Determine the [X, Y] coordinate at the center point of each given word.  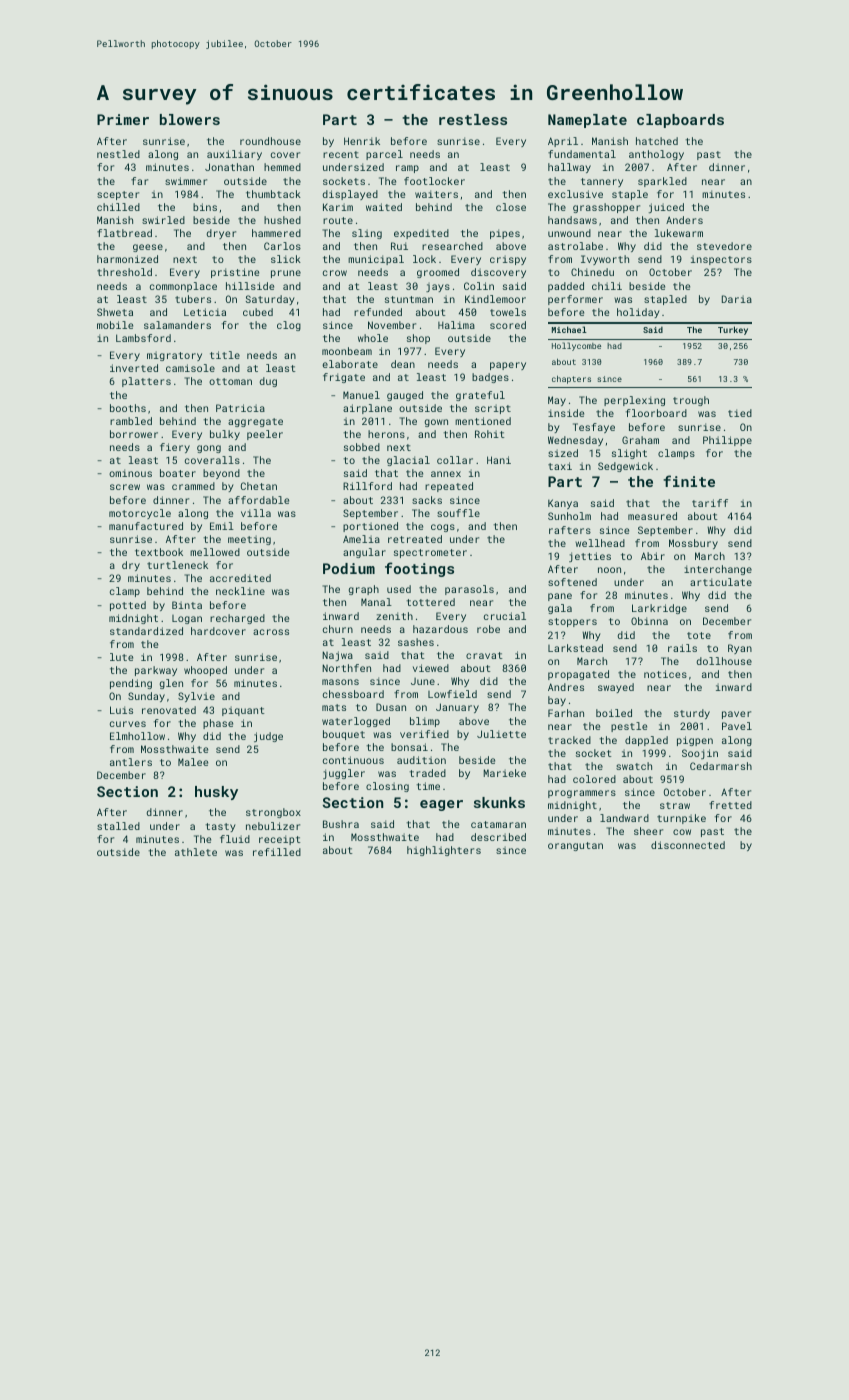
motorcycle [140, 514]
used [399, 589]
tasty [220, 827]
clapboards [680, 121]
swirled [163, 220]
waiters [436, 194]
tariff [710, 503]
